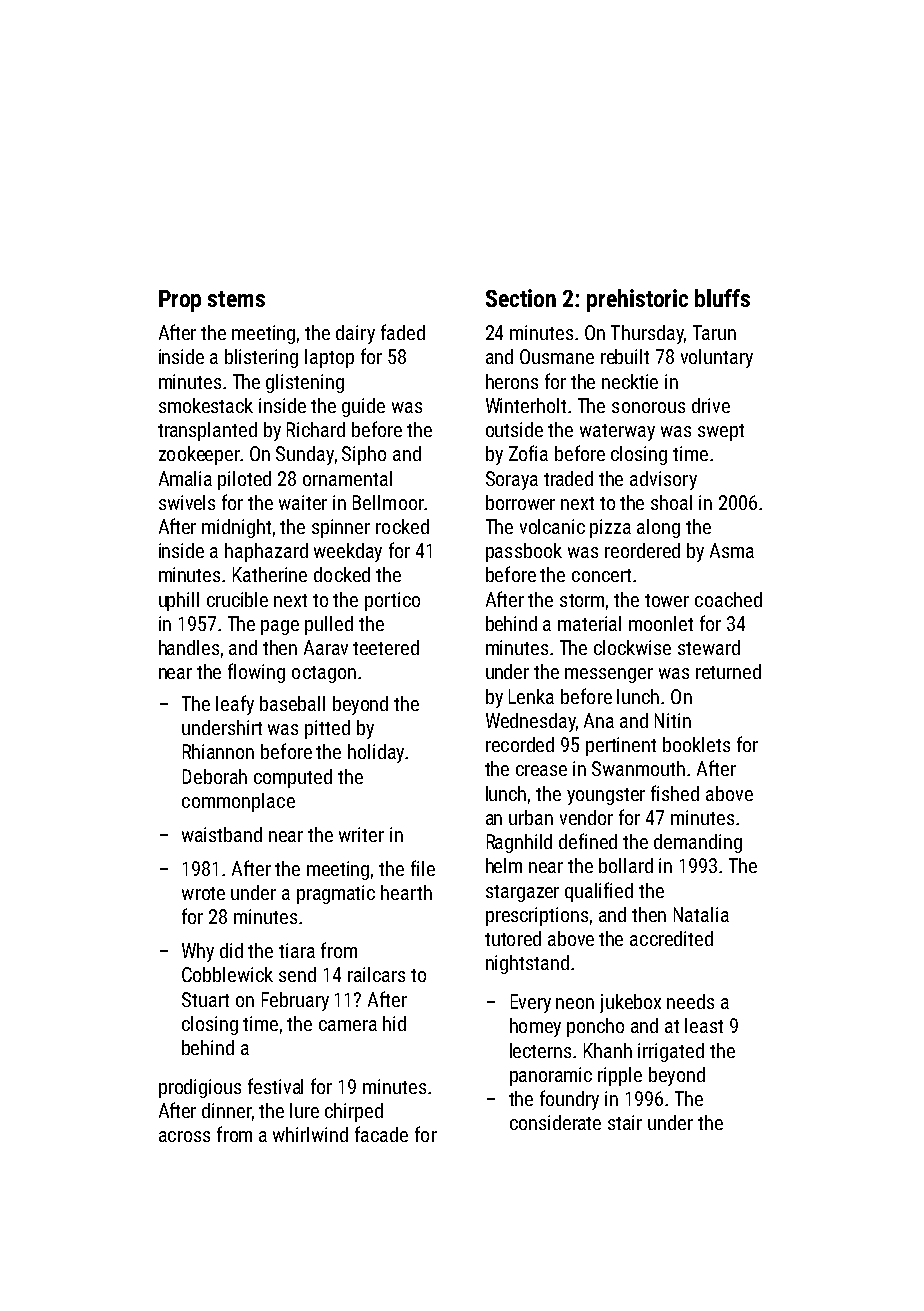  I want to click on Soraya, so click(512, 480).
